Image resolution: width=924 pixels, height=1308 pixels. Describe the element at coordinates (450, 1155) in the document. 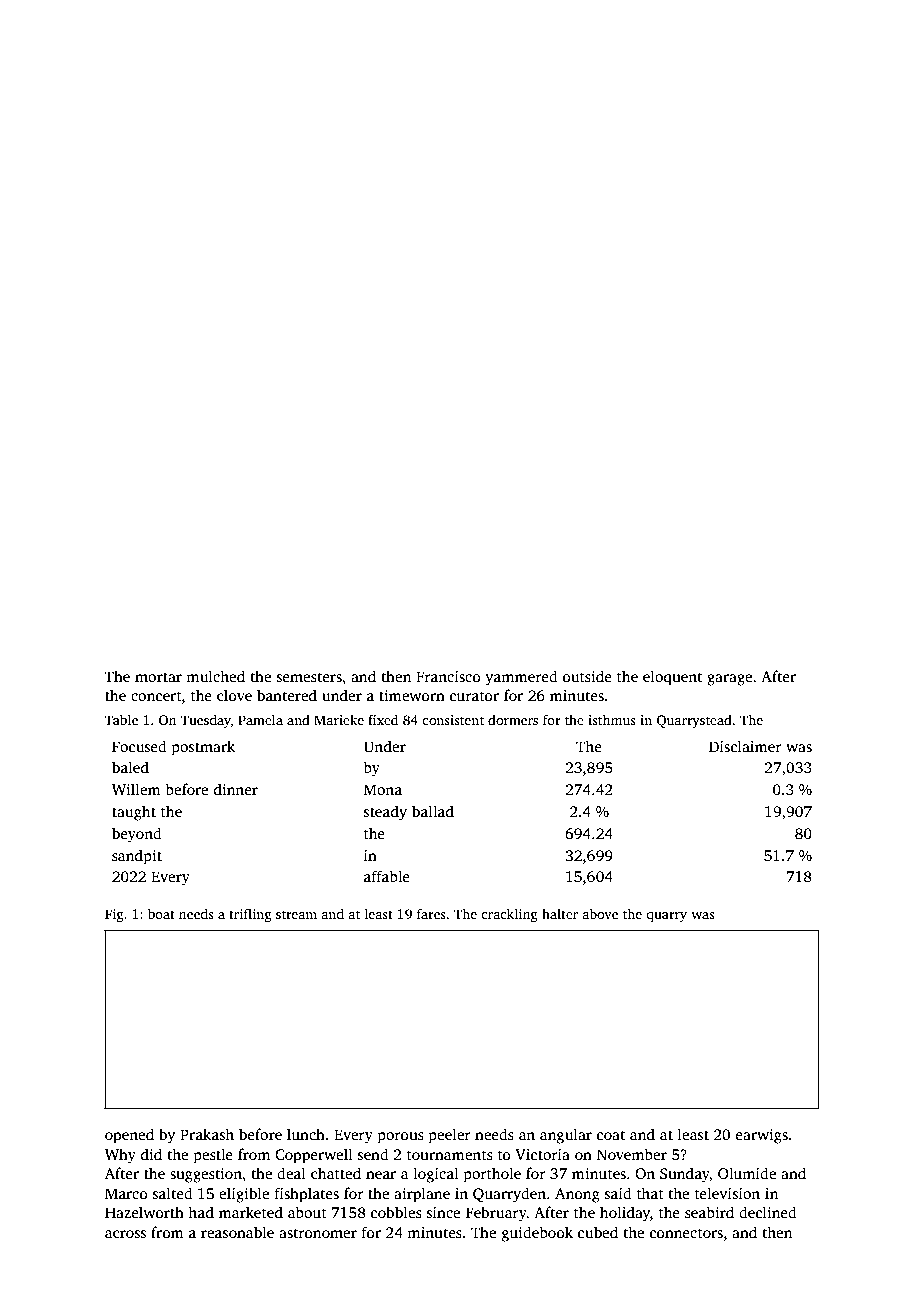

I see `tournaments` at that location.
